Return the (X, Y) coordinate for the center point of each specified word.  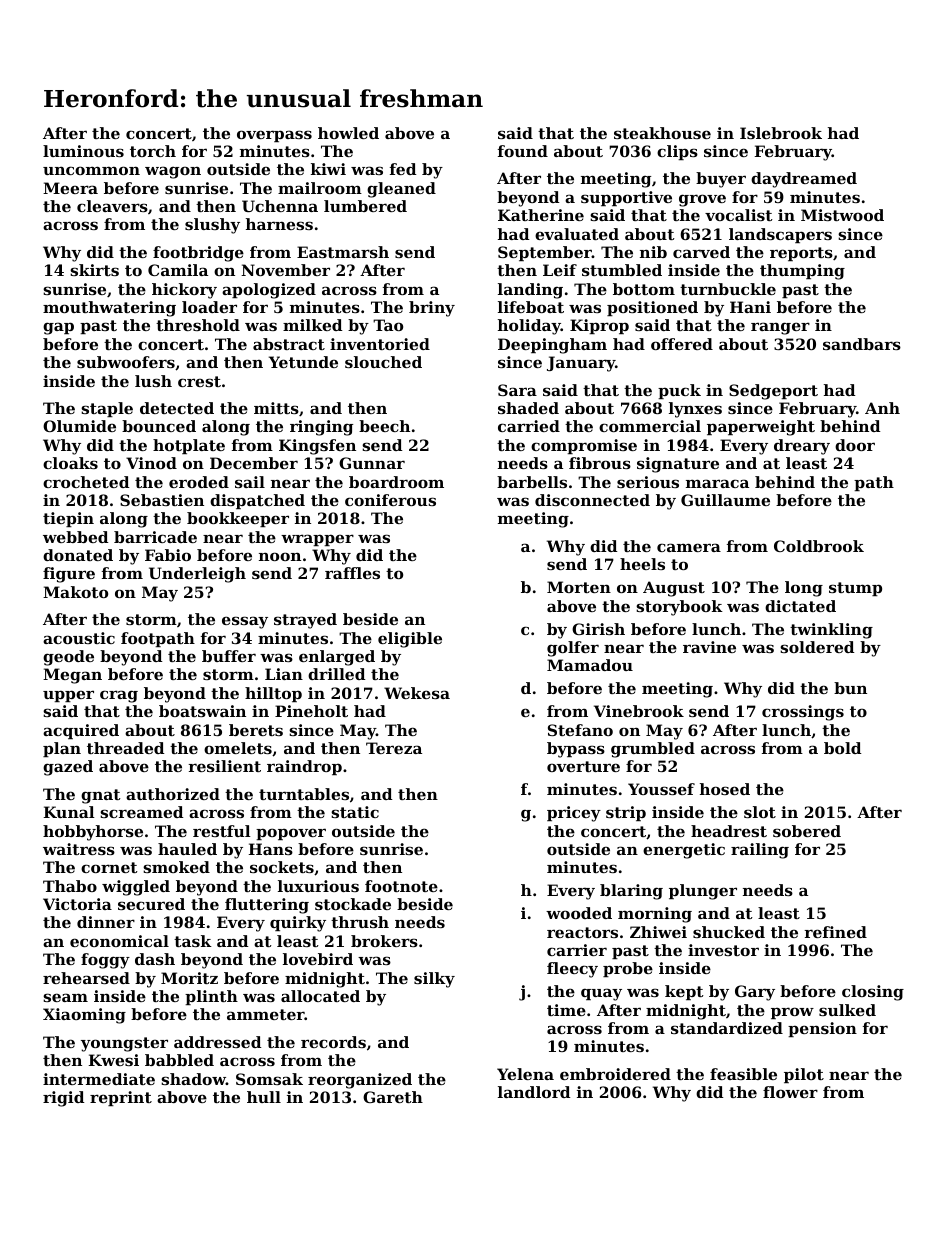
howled (348, 133)
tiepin (68, 519)
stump (855, 589)
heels (642, 564)
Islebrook (781, 133)
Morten (579, 587)
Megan (72, 676)
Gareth (393, 1097)
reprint (121, 1098)
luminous (83, 151)
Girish (598, 629)
